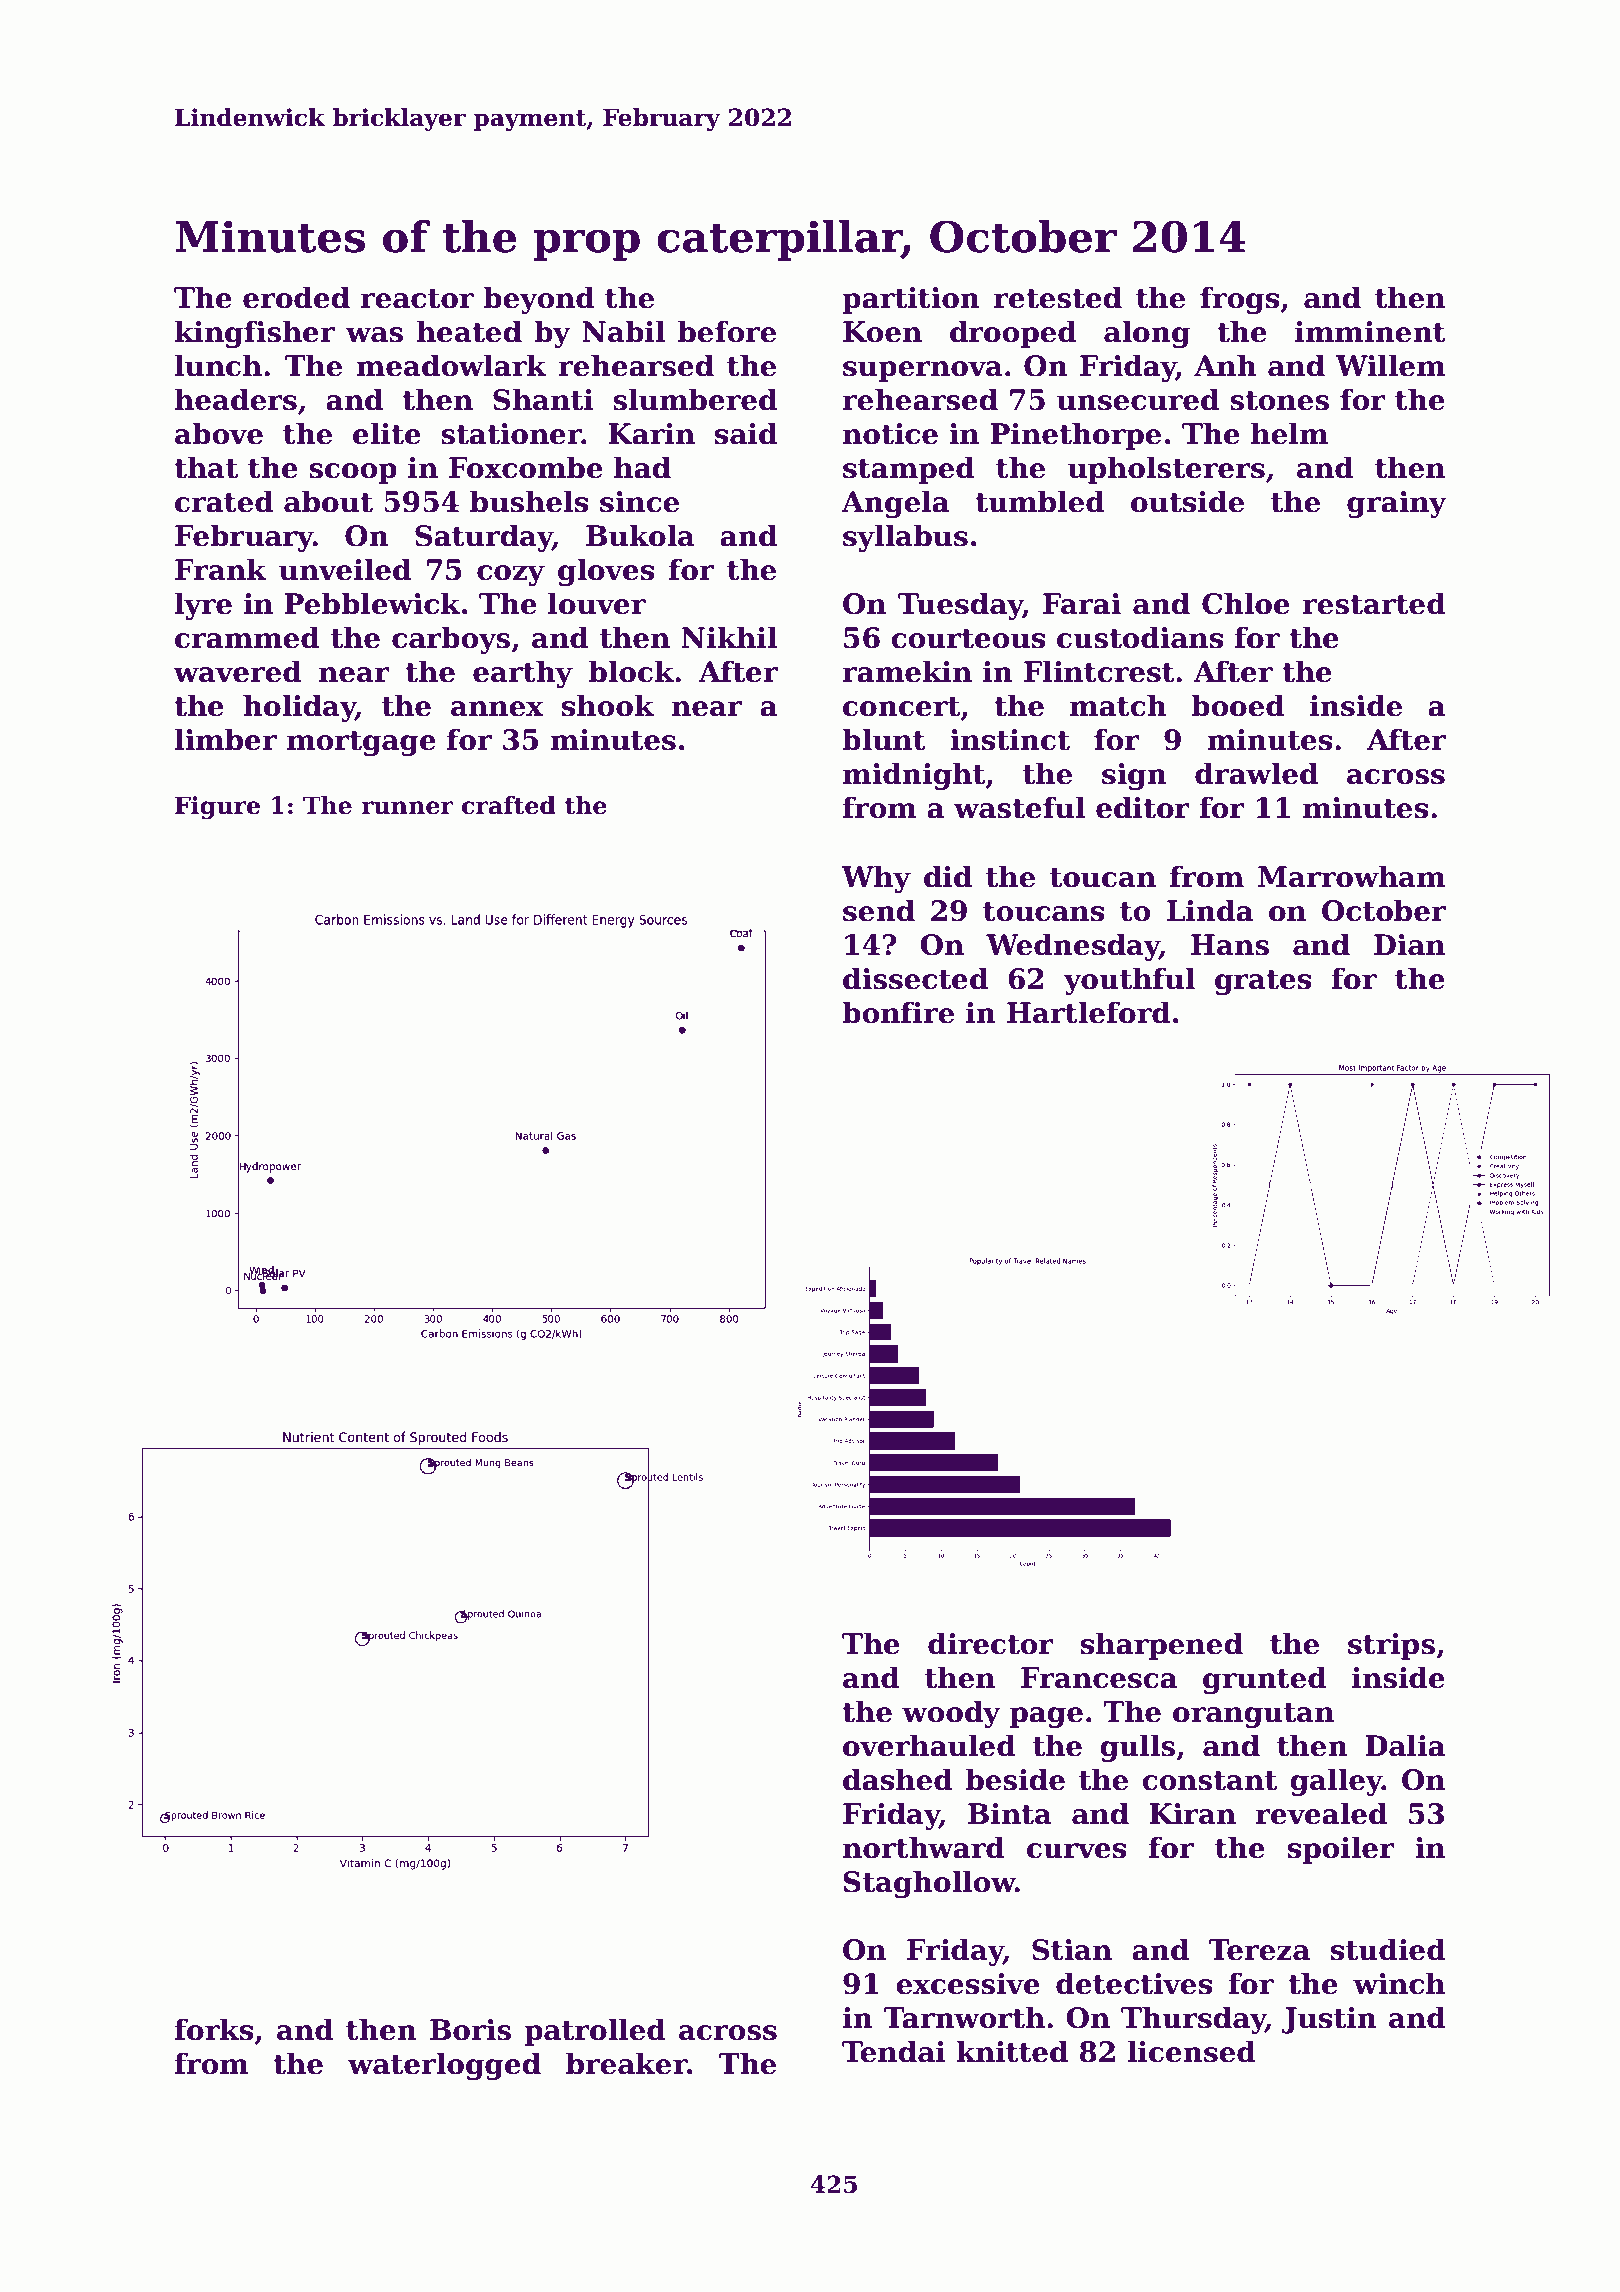 Image resolution: width=1620 pixels, height=2292 pixels. Describe the element at coordinates (898, 1012) in the document. I see `bonfire` at that location.
